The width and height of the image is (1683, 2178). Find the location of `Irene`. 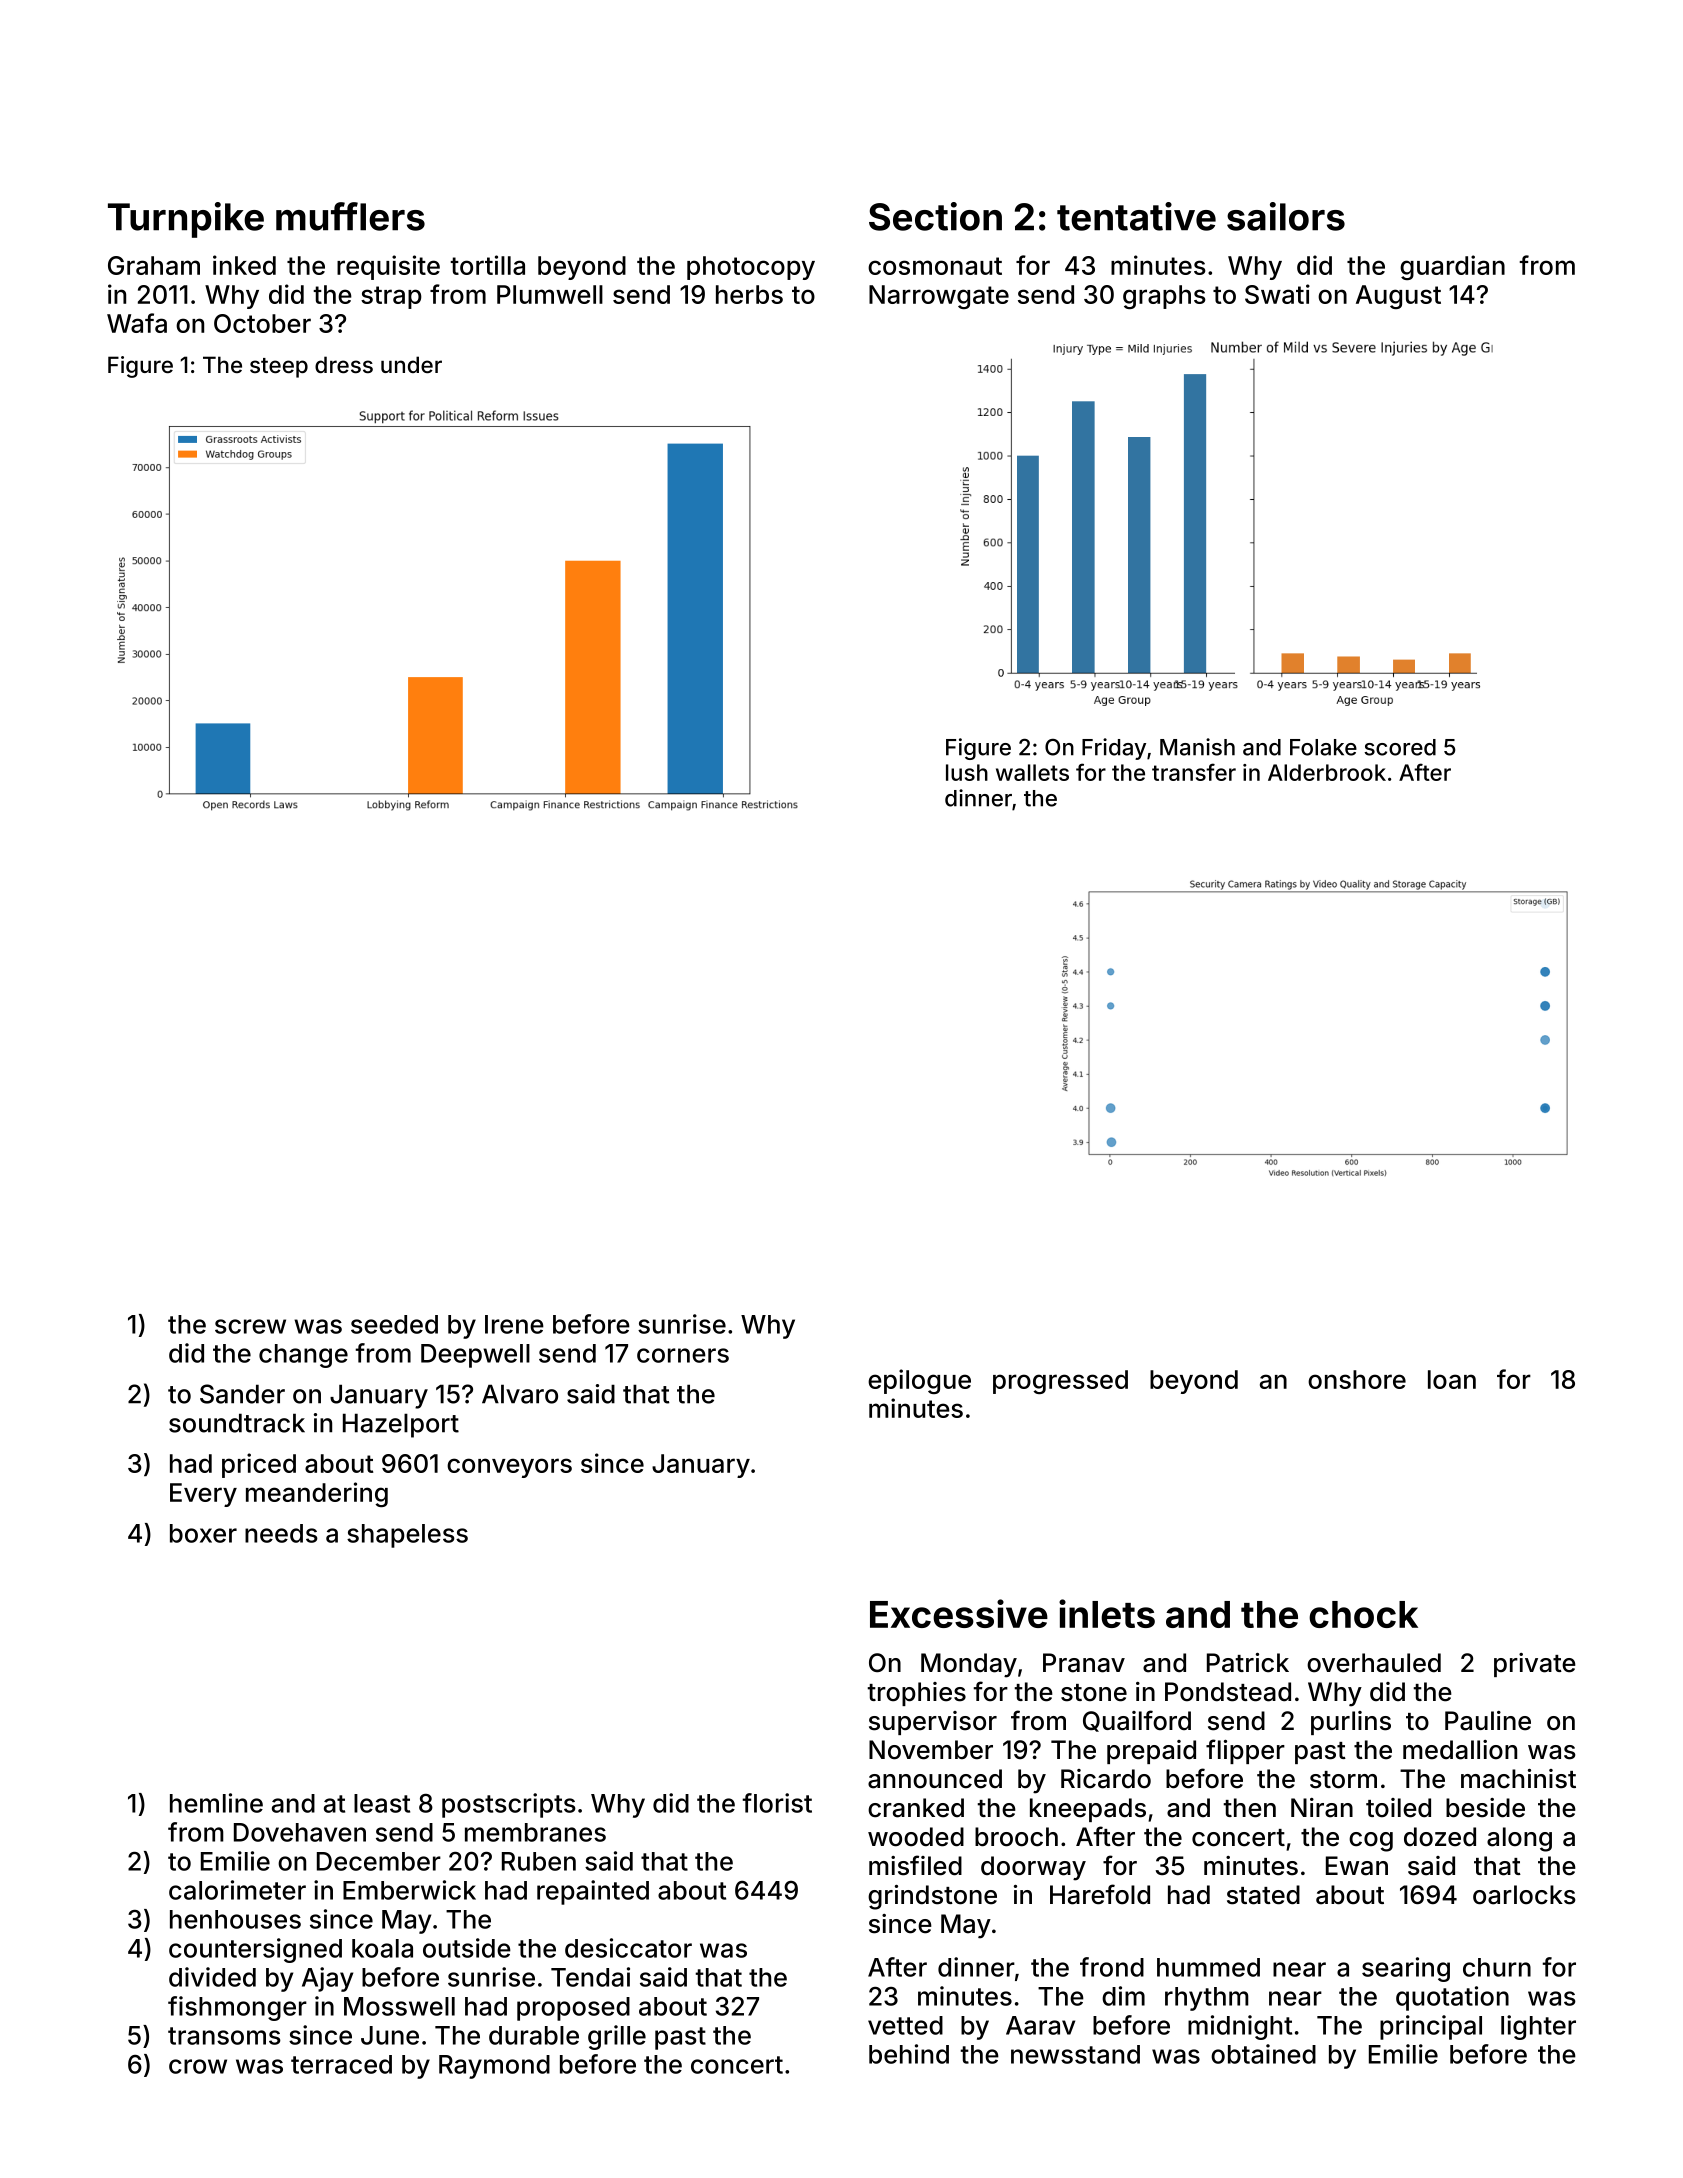

Irene is located at coordinates (514, 1324).
